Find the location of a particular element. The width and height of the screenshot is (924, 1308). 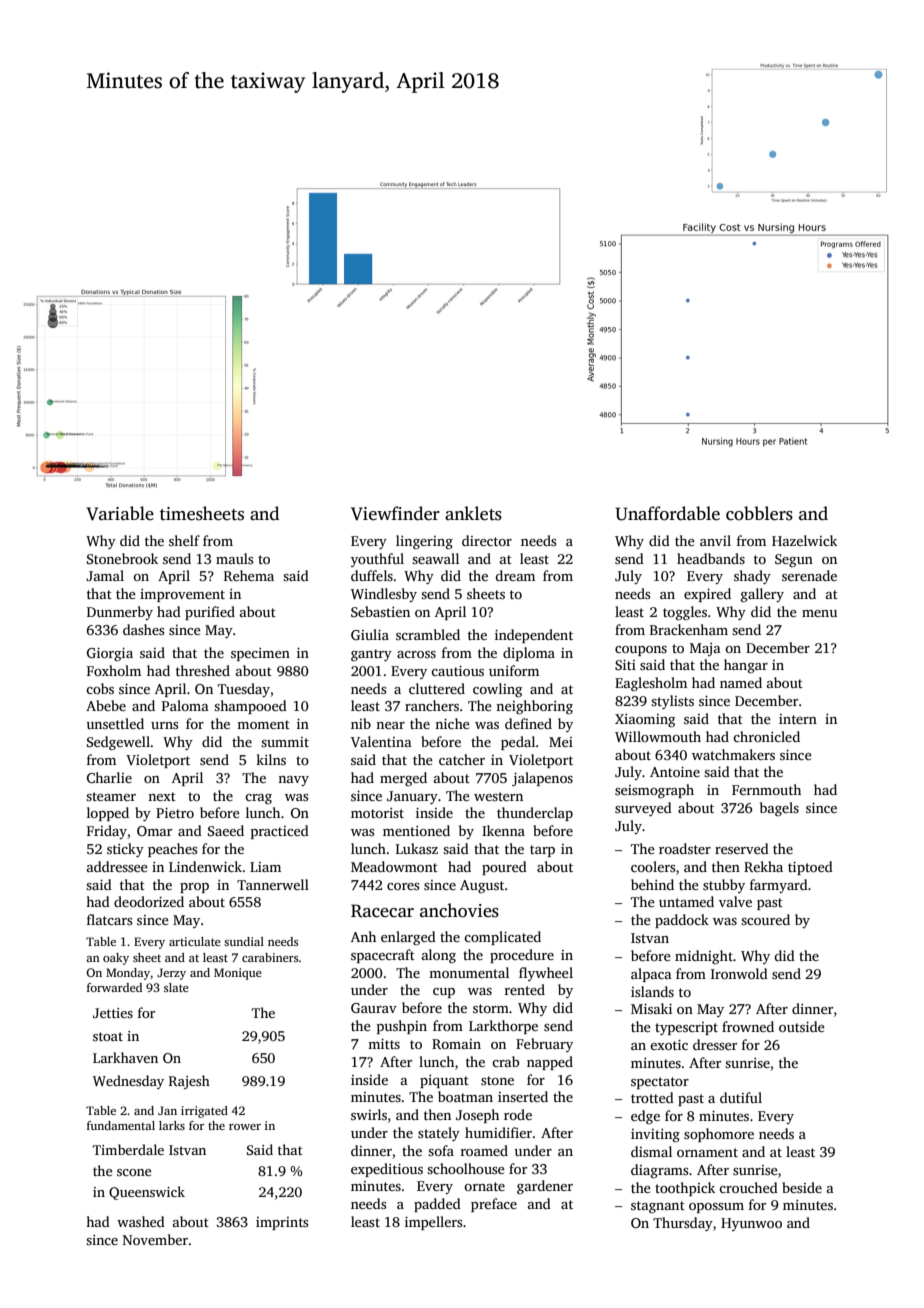

anvil is located at coordinates (715, 540).
